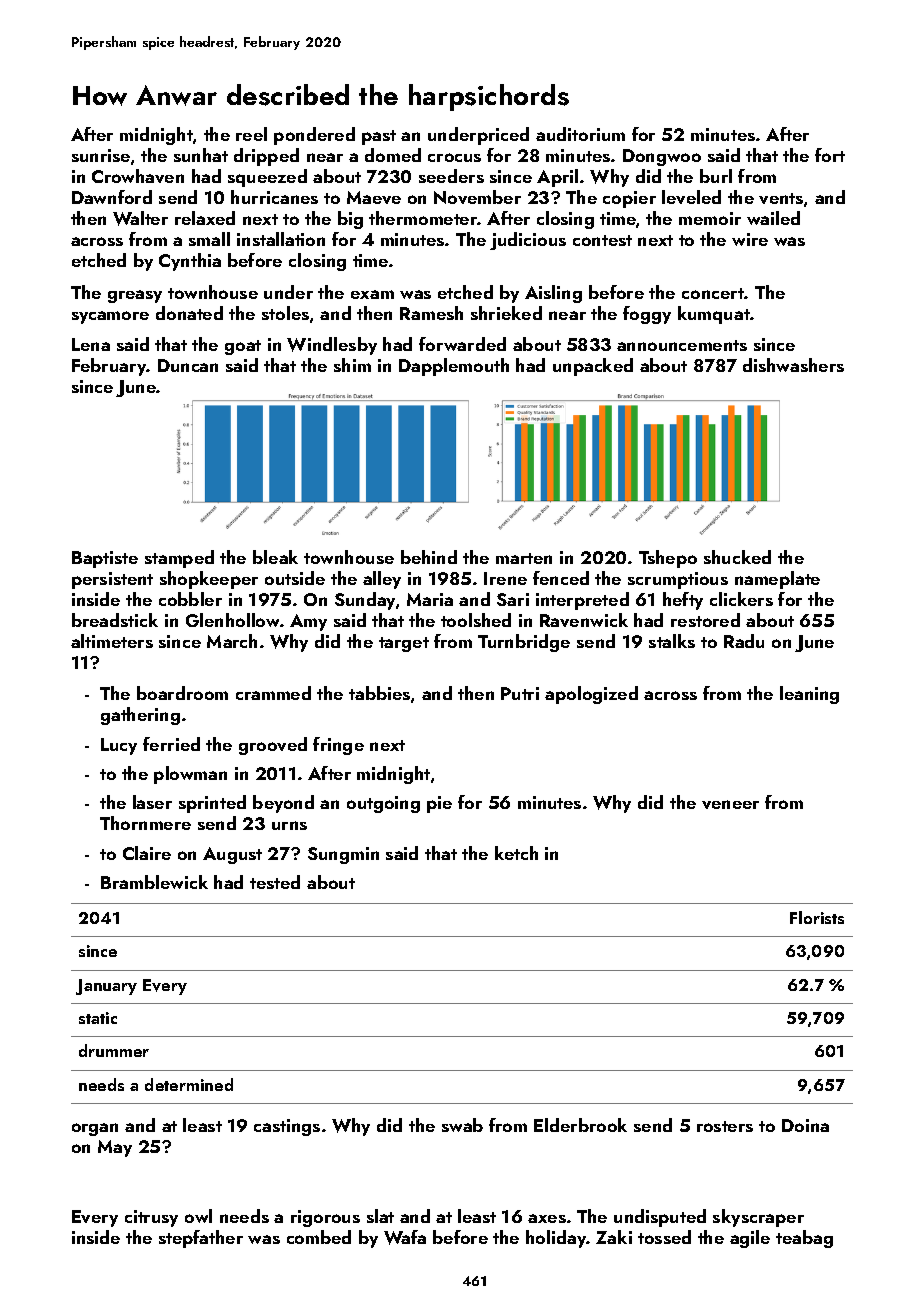  I want to click on Florists, so click(817, 917).
